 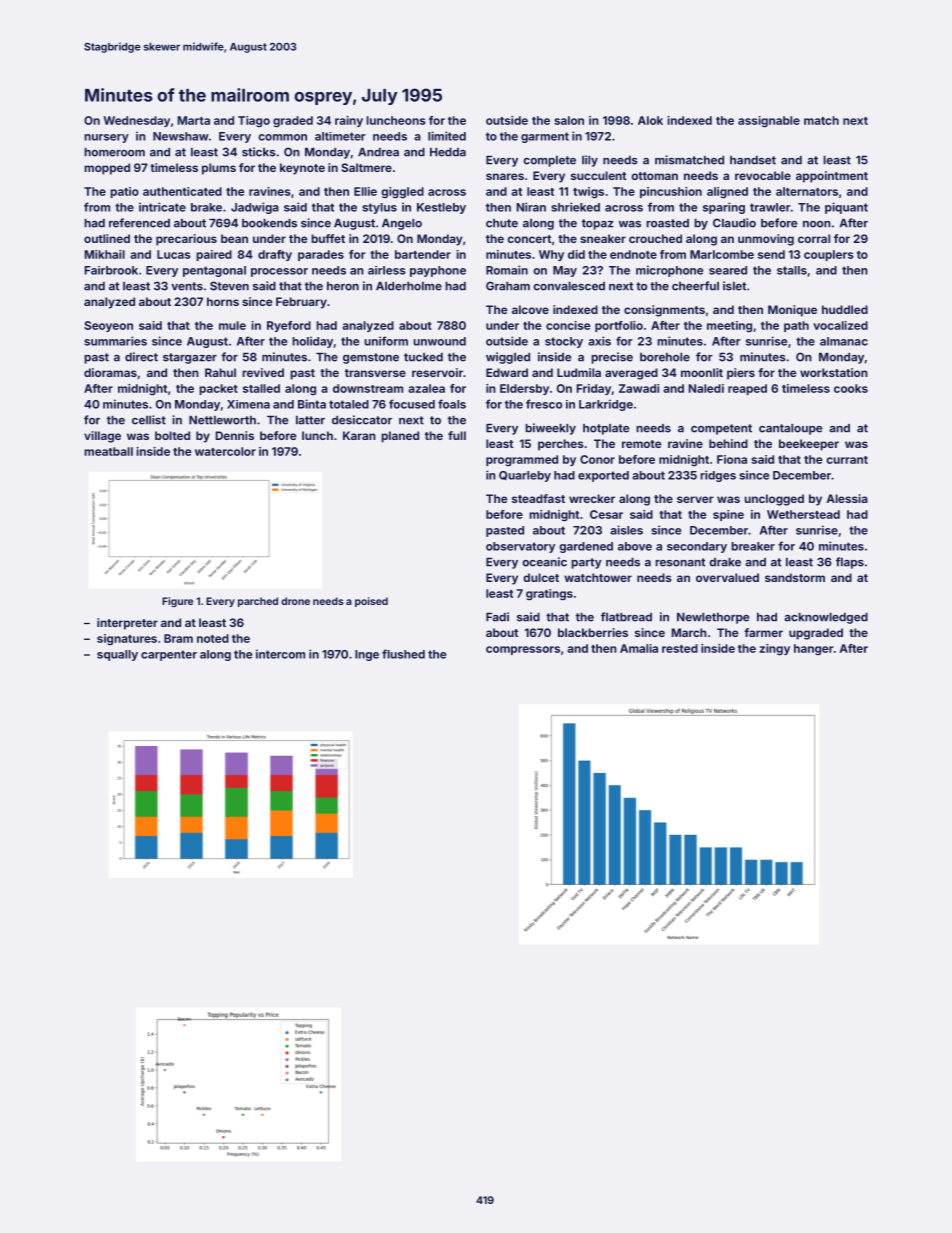 What do you see at coordinates (569, 120) in the screenshot?
I see `salon` at bounding box center [569, 120].
